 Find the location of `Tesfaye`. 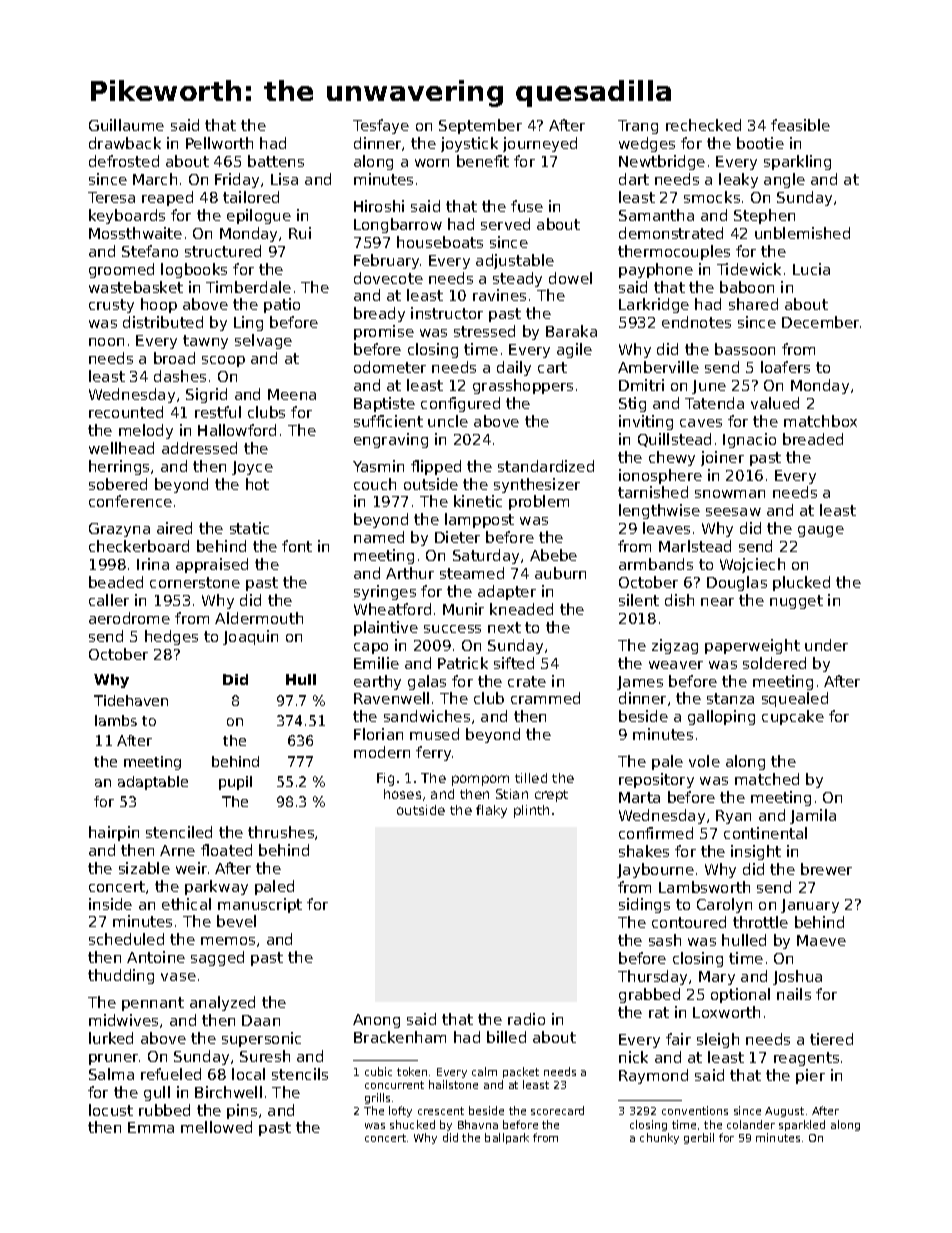

Tesfaye is located at coordinates (381, 126).
